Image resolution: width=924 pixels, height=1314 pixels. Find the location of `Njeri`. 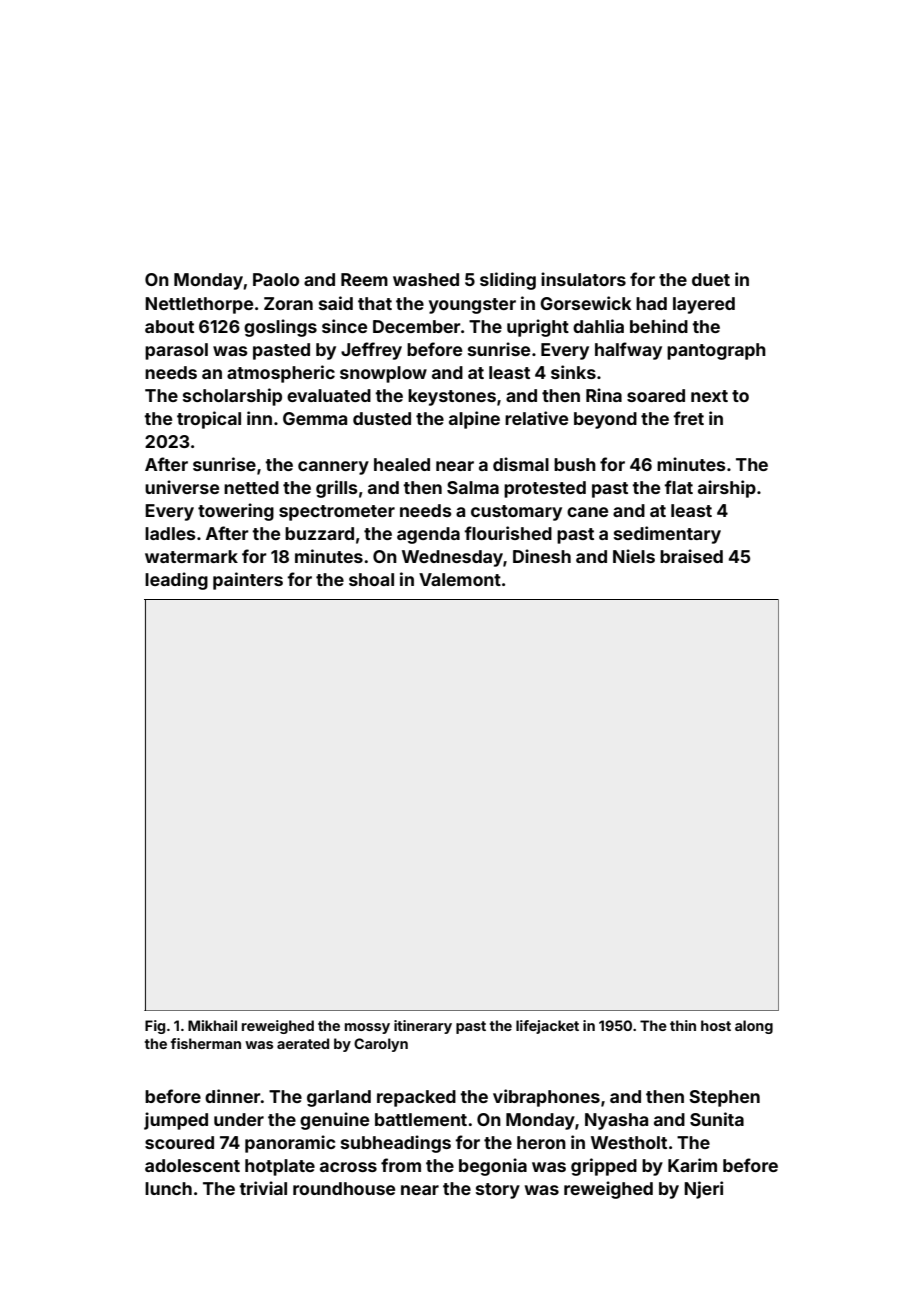

Njeri is located at coordinates (703, 1190).
